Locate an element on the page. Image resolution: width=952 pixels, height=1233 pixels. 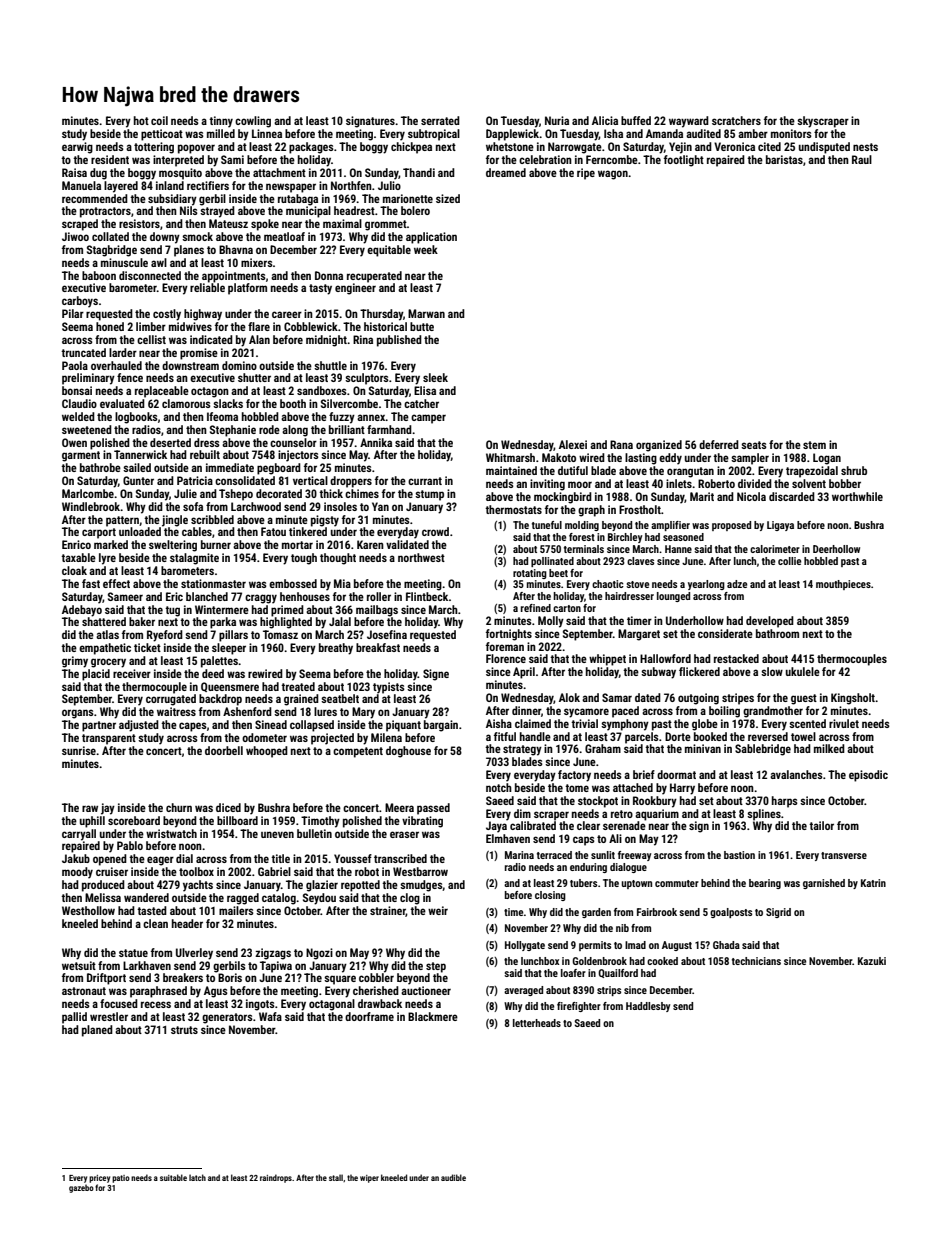
craggy is located at coordinates (261, 599).
